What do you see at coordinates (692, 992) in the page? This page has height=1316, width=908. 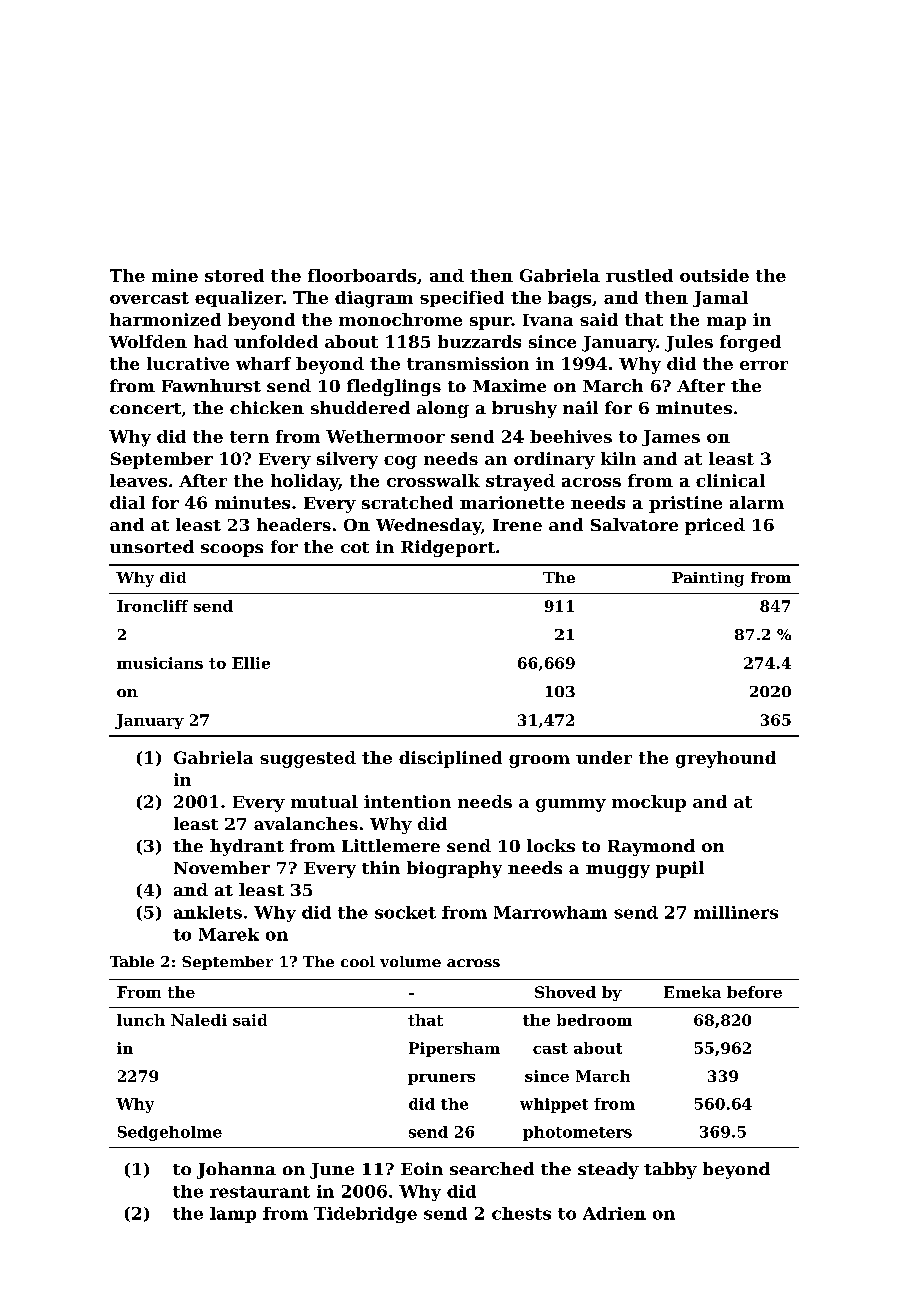 I see `Emeka` at bounding box center [692, 992].
